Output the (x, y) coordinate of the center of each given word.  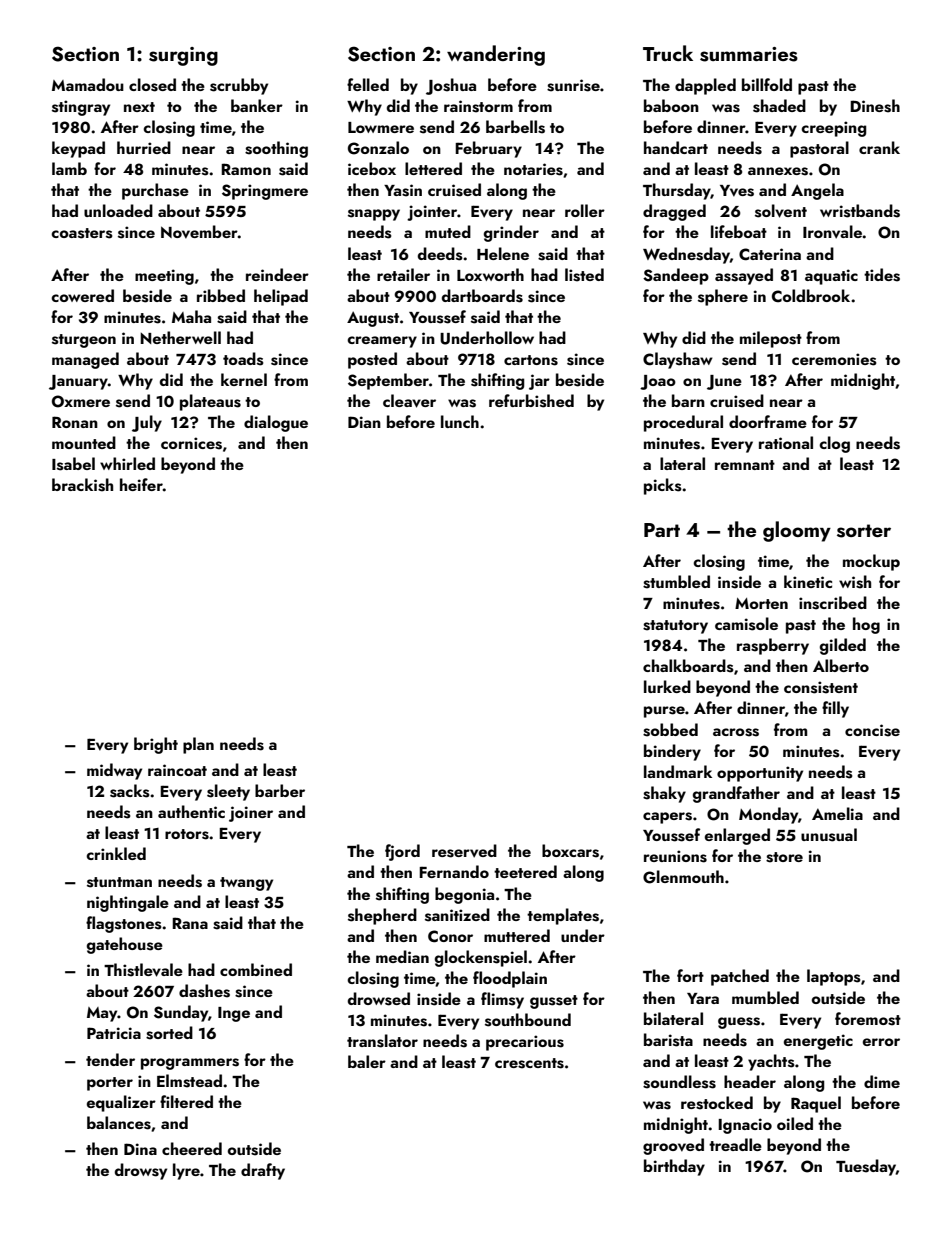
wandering (496, 55)
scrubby (239, 86)
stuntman (119, 882)
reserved (464, 851)
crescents (529, 1063)
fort (690, 975)
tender (110, 1059)
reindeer (277, 274)
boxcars (570, 851)
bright (156, 745)
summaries (749, 54)
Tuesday (866, 1167)
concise (872, 730)
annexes (778, 171)
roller (585, 210)
